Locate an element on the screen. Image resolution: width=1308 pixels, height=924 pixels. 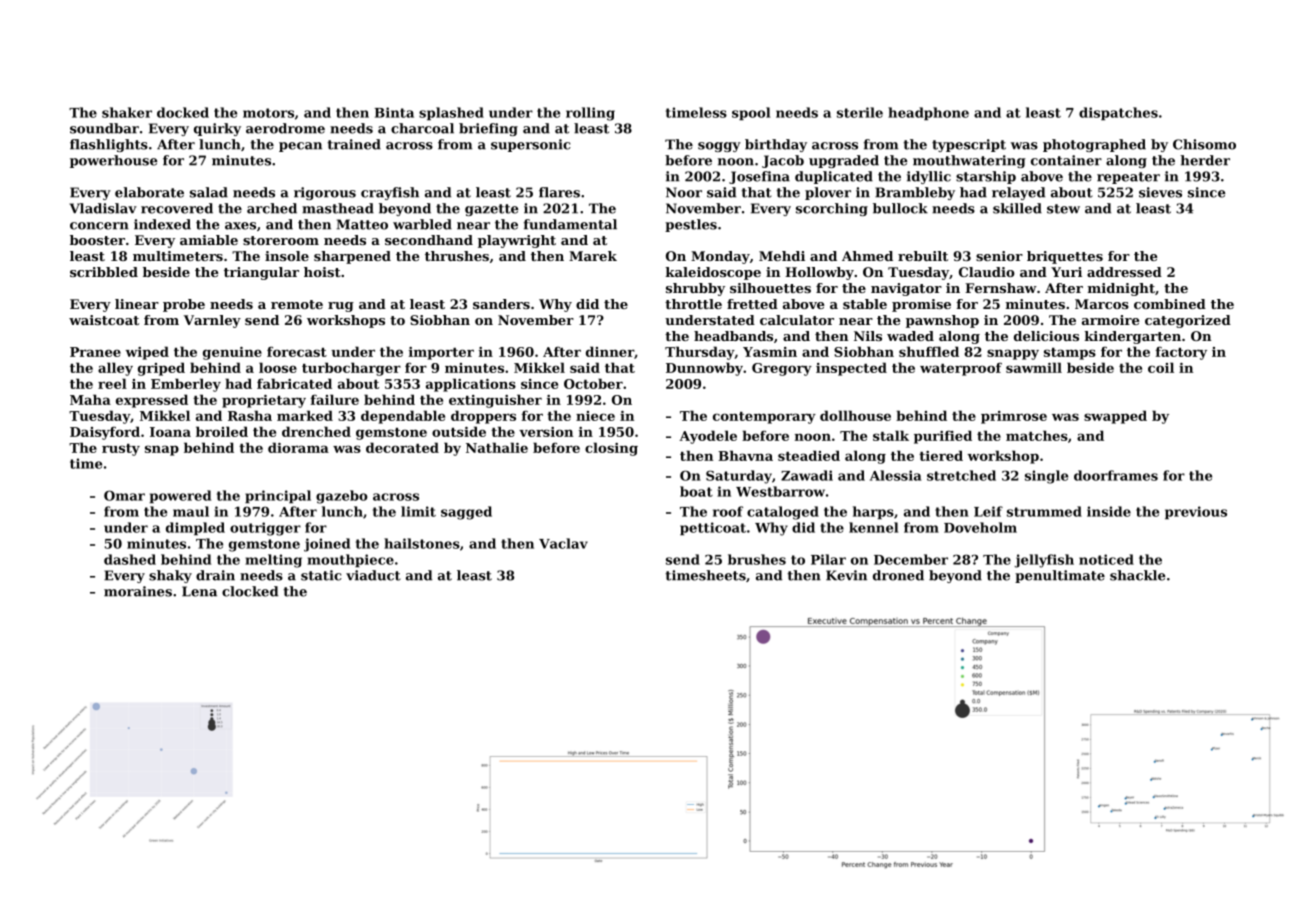
remote is located at coordinates (297, 304).
